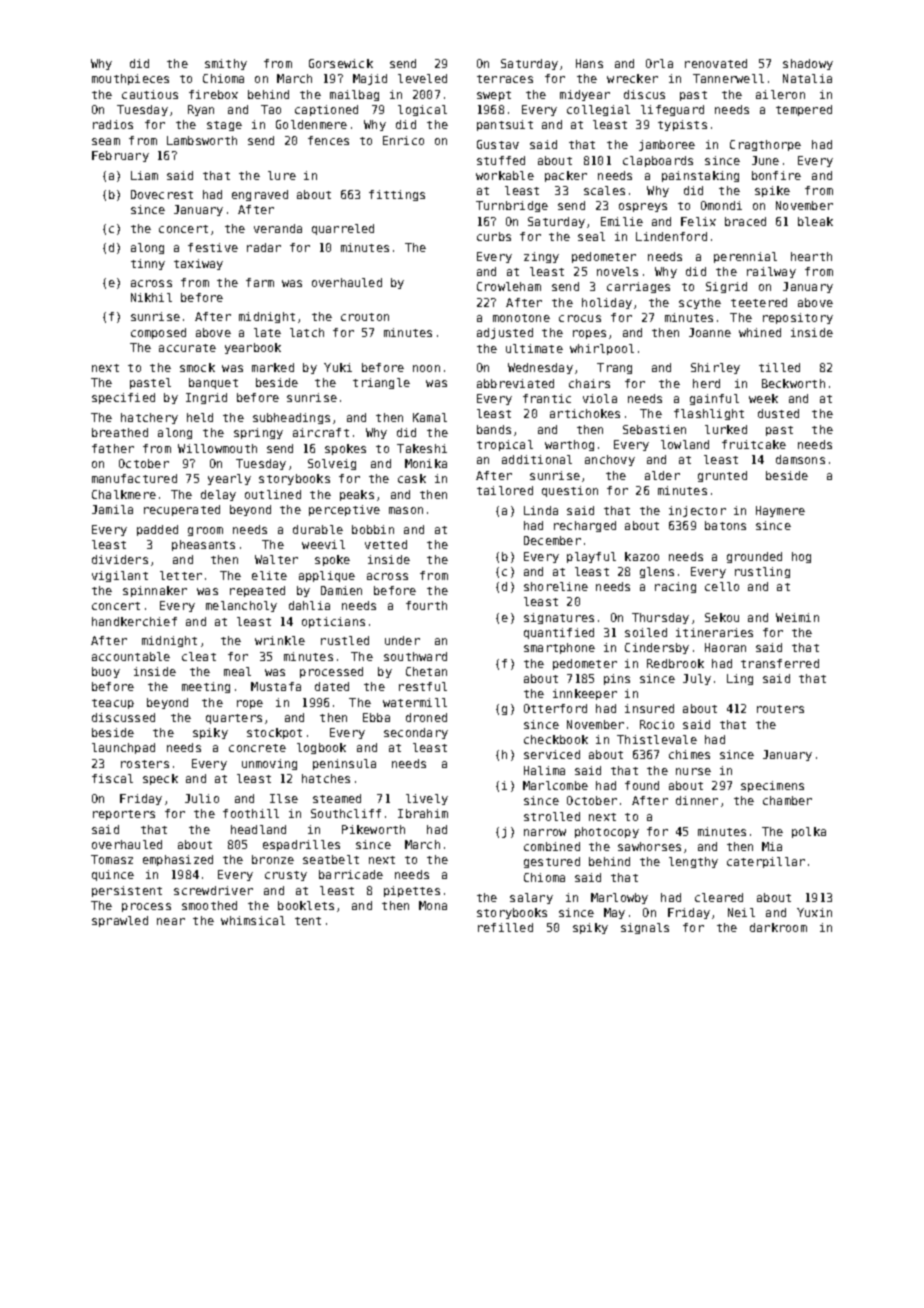 Image resolution: width=924 pixels, height=1308 pixels. I want to click on Cragthorpe, so click(765, 145).
